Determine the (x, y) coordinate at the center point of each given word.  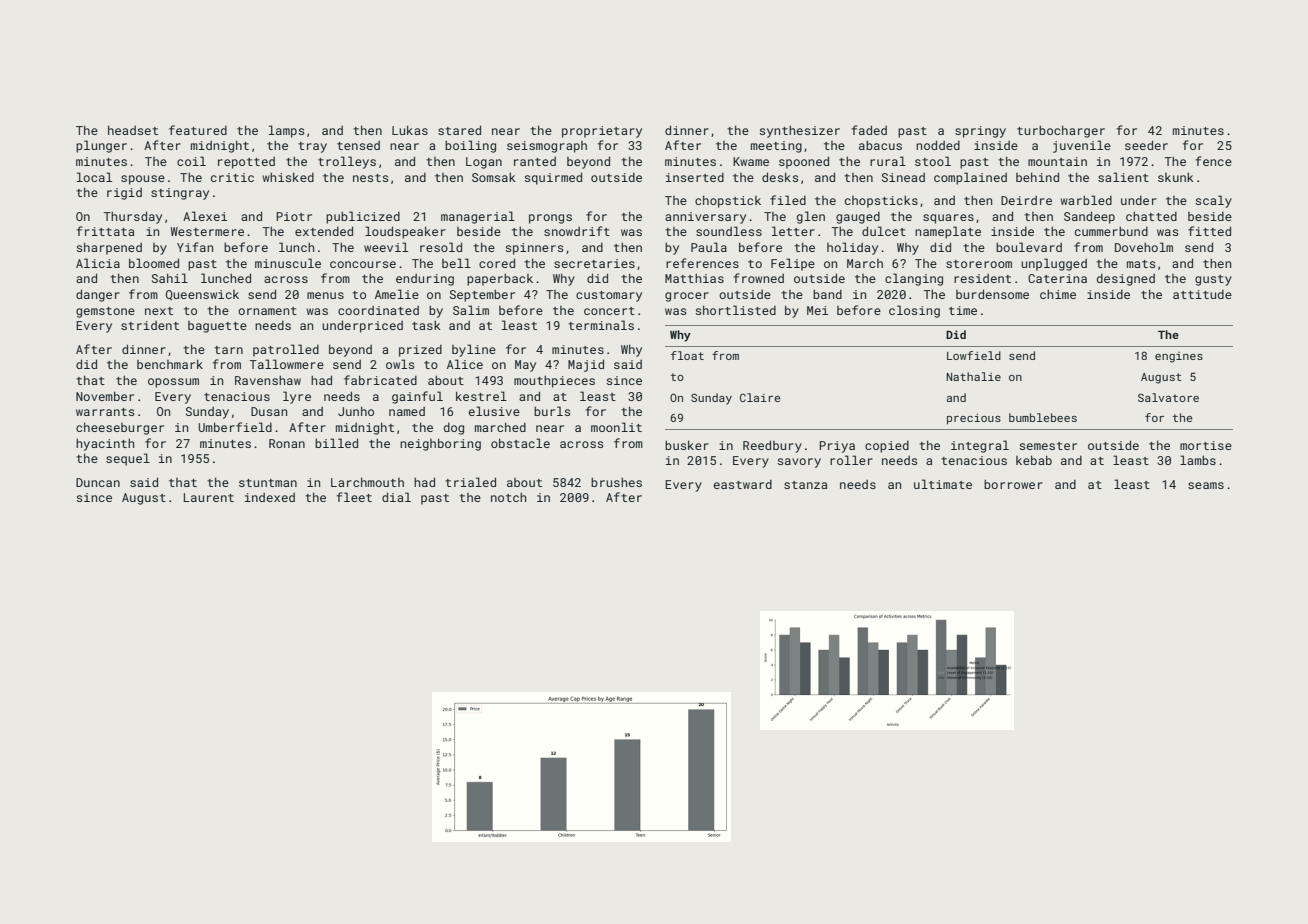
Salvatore (1168, 397)
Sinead (903, 177)
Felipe (793, 264)
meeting (776, 147)
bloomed (154, 263)
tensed (358, 145)
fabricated (380, 380)
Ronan (287, 443)
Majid (586, 365)
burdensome (992, 294)
